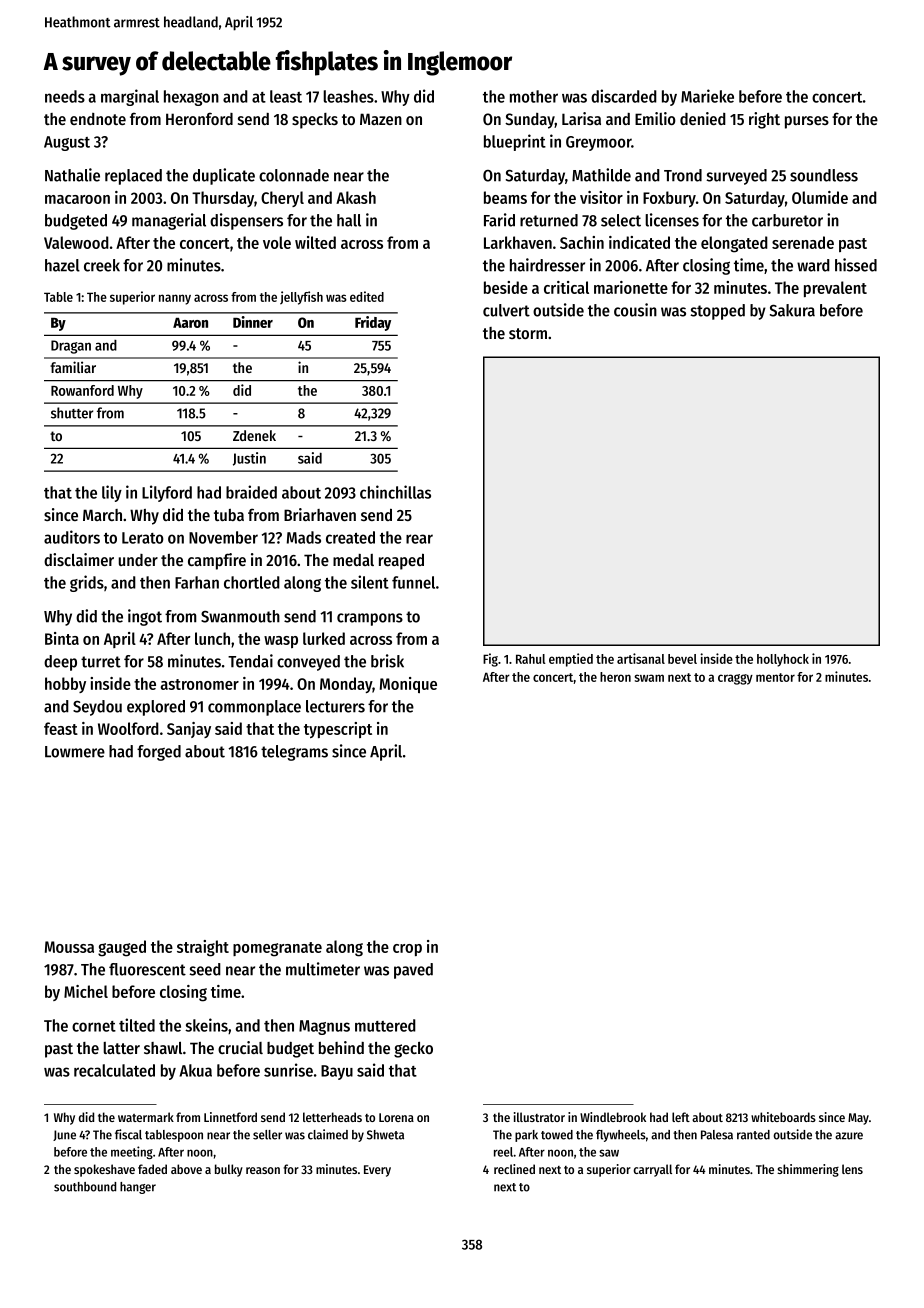  What do you see at coordinates (717, 312) in the screenshot?
I see `stopped` at bounding box center [717, 312].
